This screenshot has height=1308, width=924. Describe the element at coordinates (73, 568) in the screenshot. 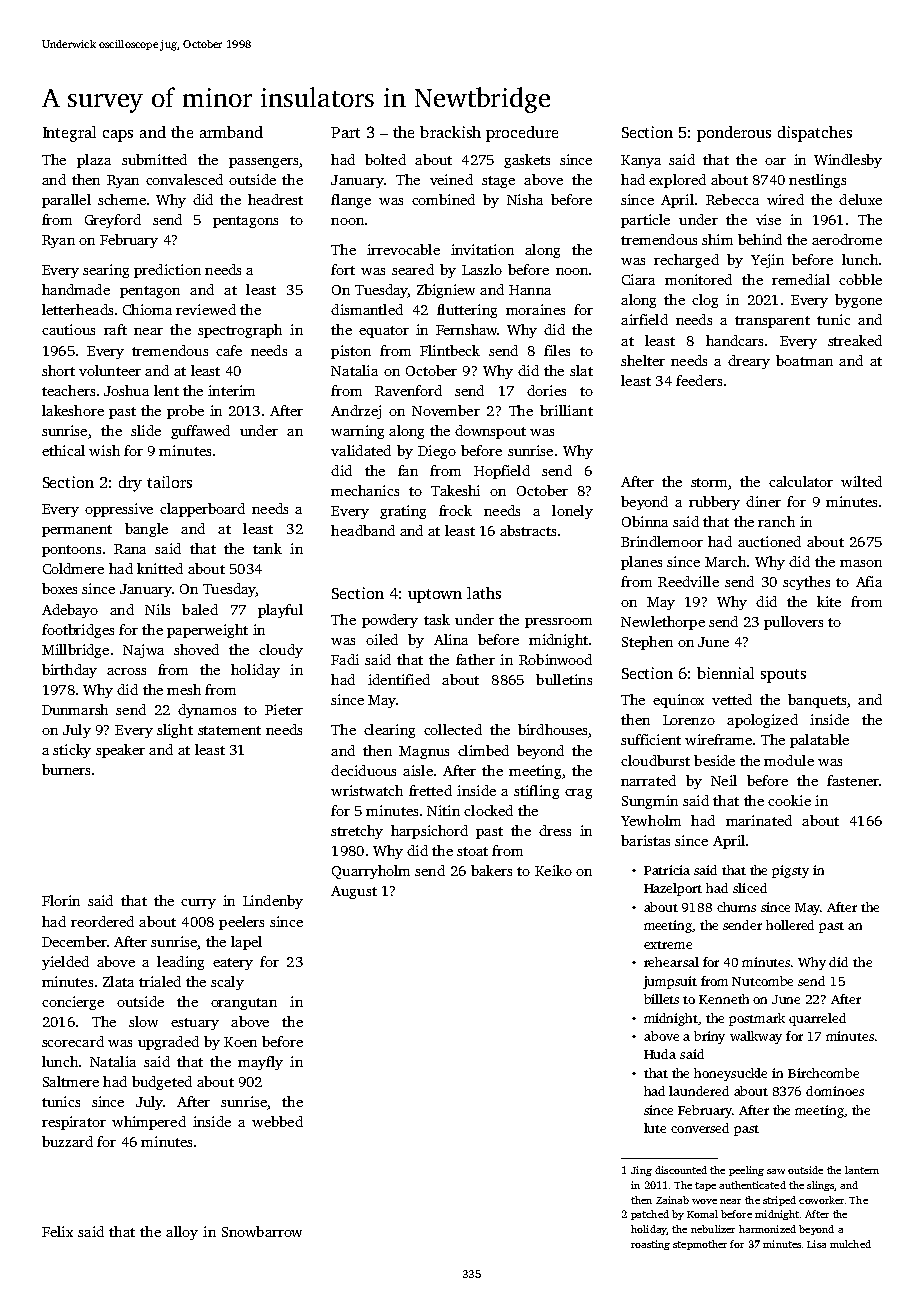

I see `Coldmere` at that location.
